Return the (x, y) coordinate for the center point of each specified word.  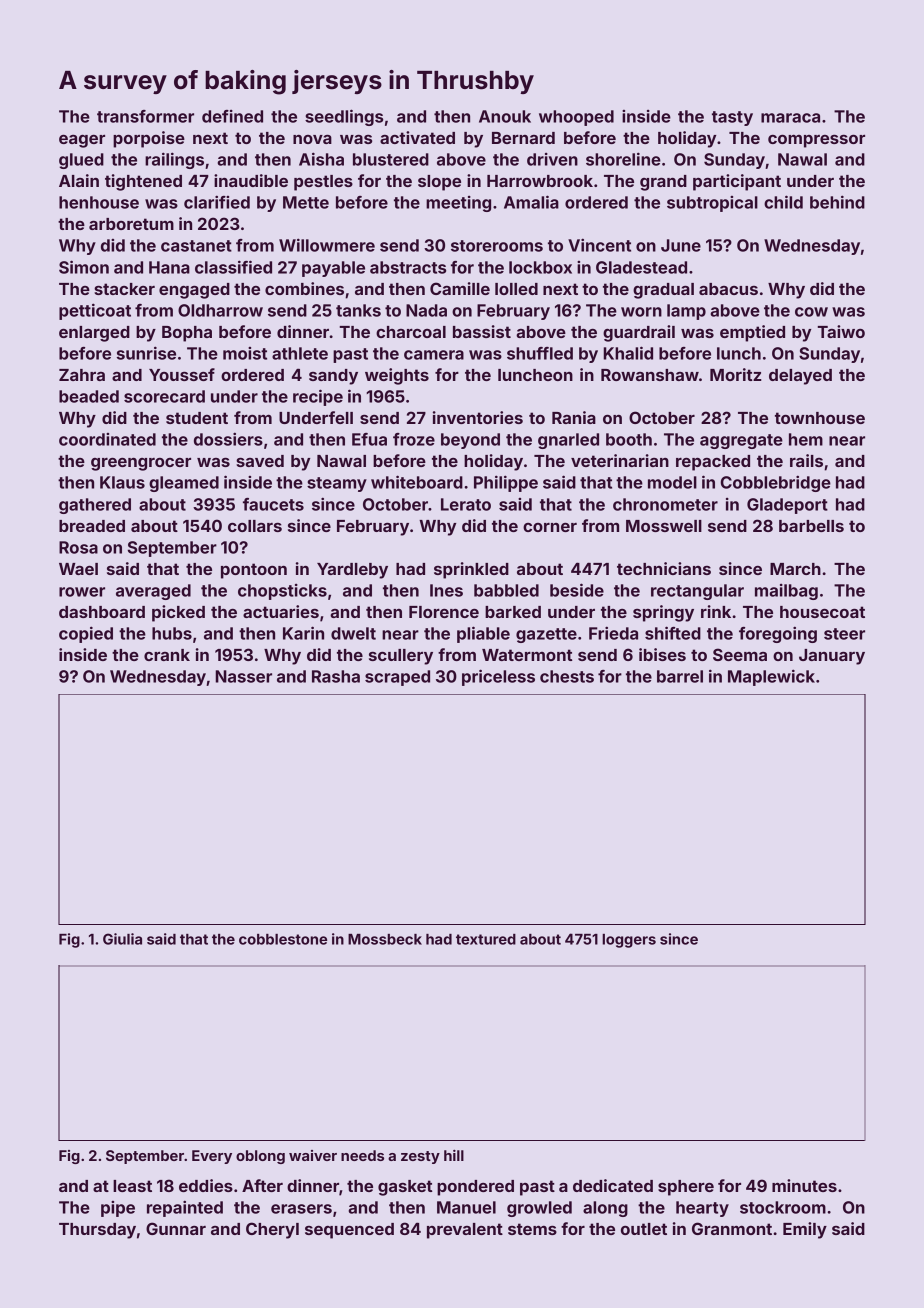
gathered (95, 506)
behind (837, 202)
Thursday (97, 1231)
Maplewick (771, 677)
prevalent (465, 1231)
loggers (629, 941)
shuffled (540, 353)
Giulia (122, 939)
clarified (217, 202)
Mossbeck (385, 939)
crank (167, 655)
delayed (800, 377)
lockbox (540, 267)
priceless (498, 677)
